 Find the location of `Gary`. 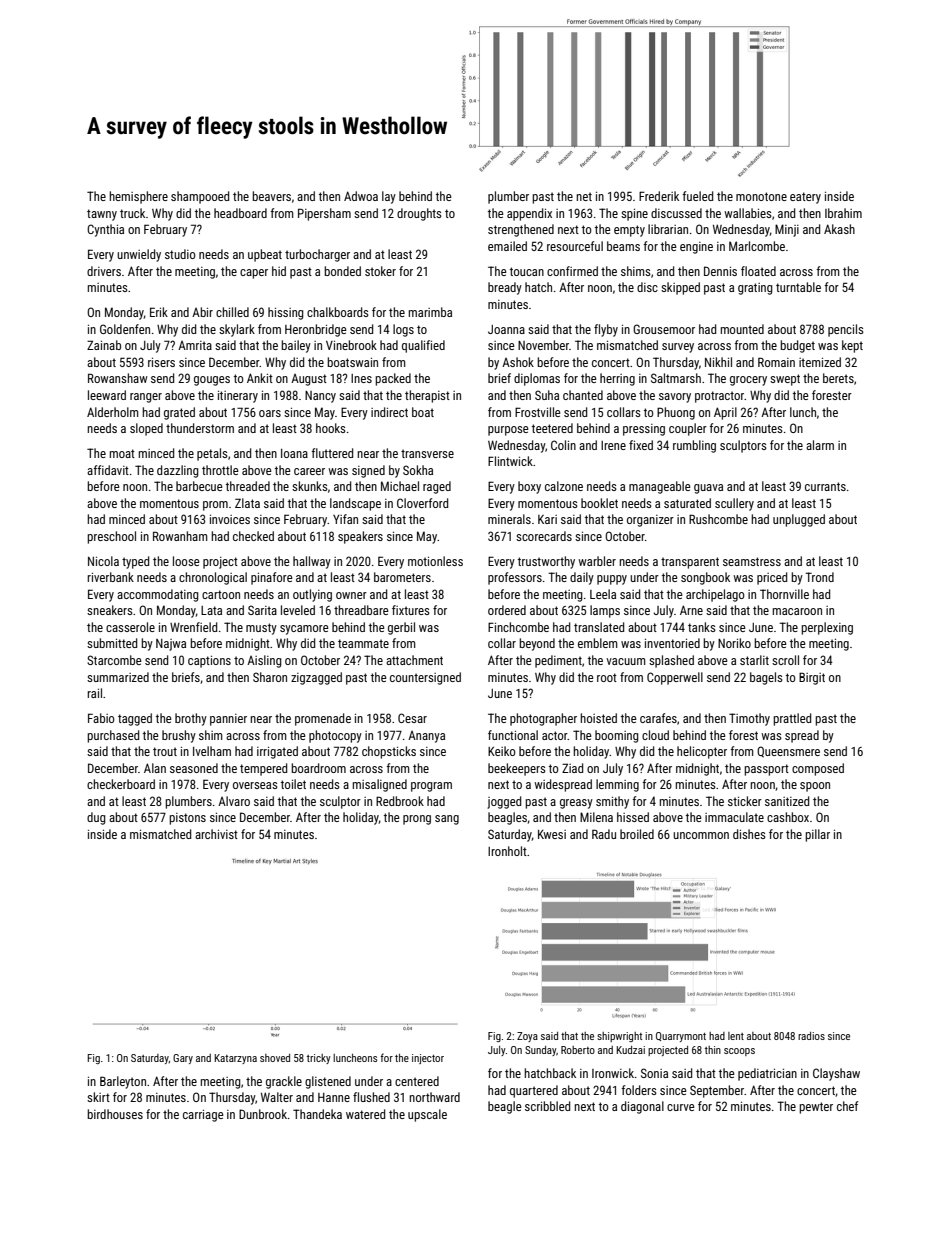

Gary is located at coordinates (183, 1059).
